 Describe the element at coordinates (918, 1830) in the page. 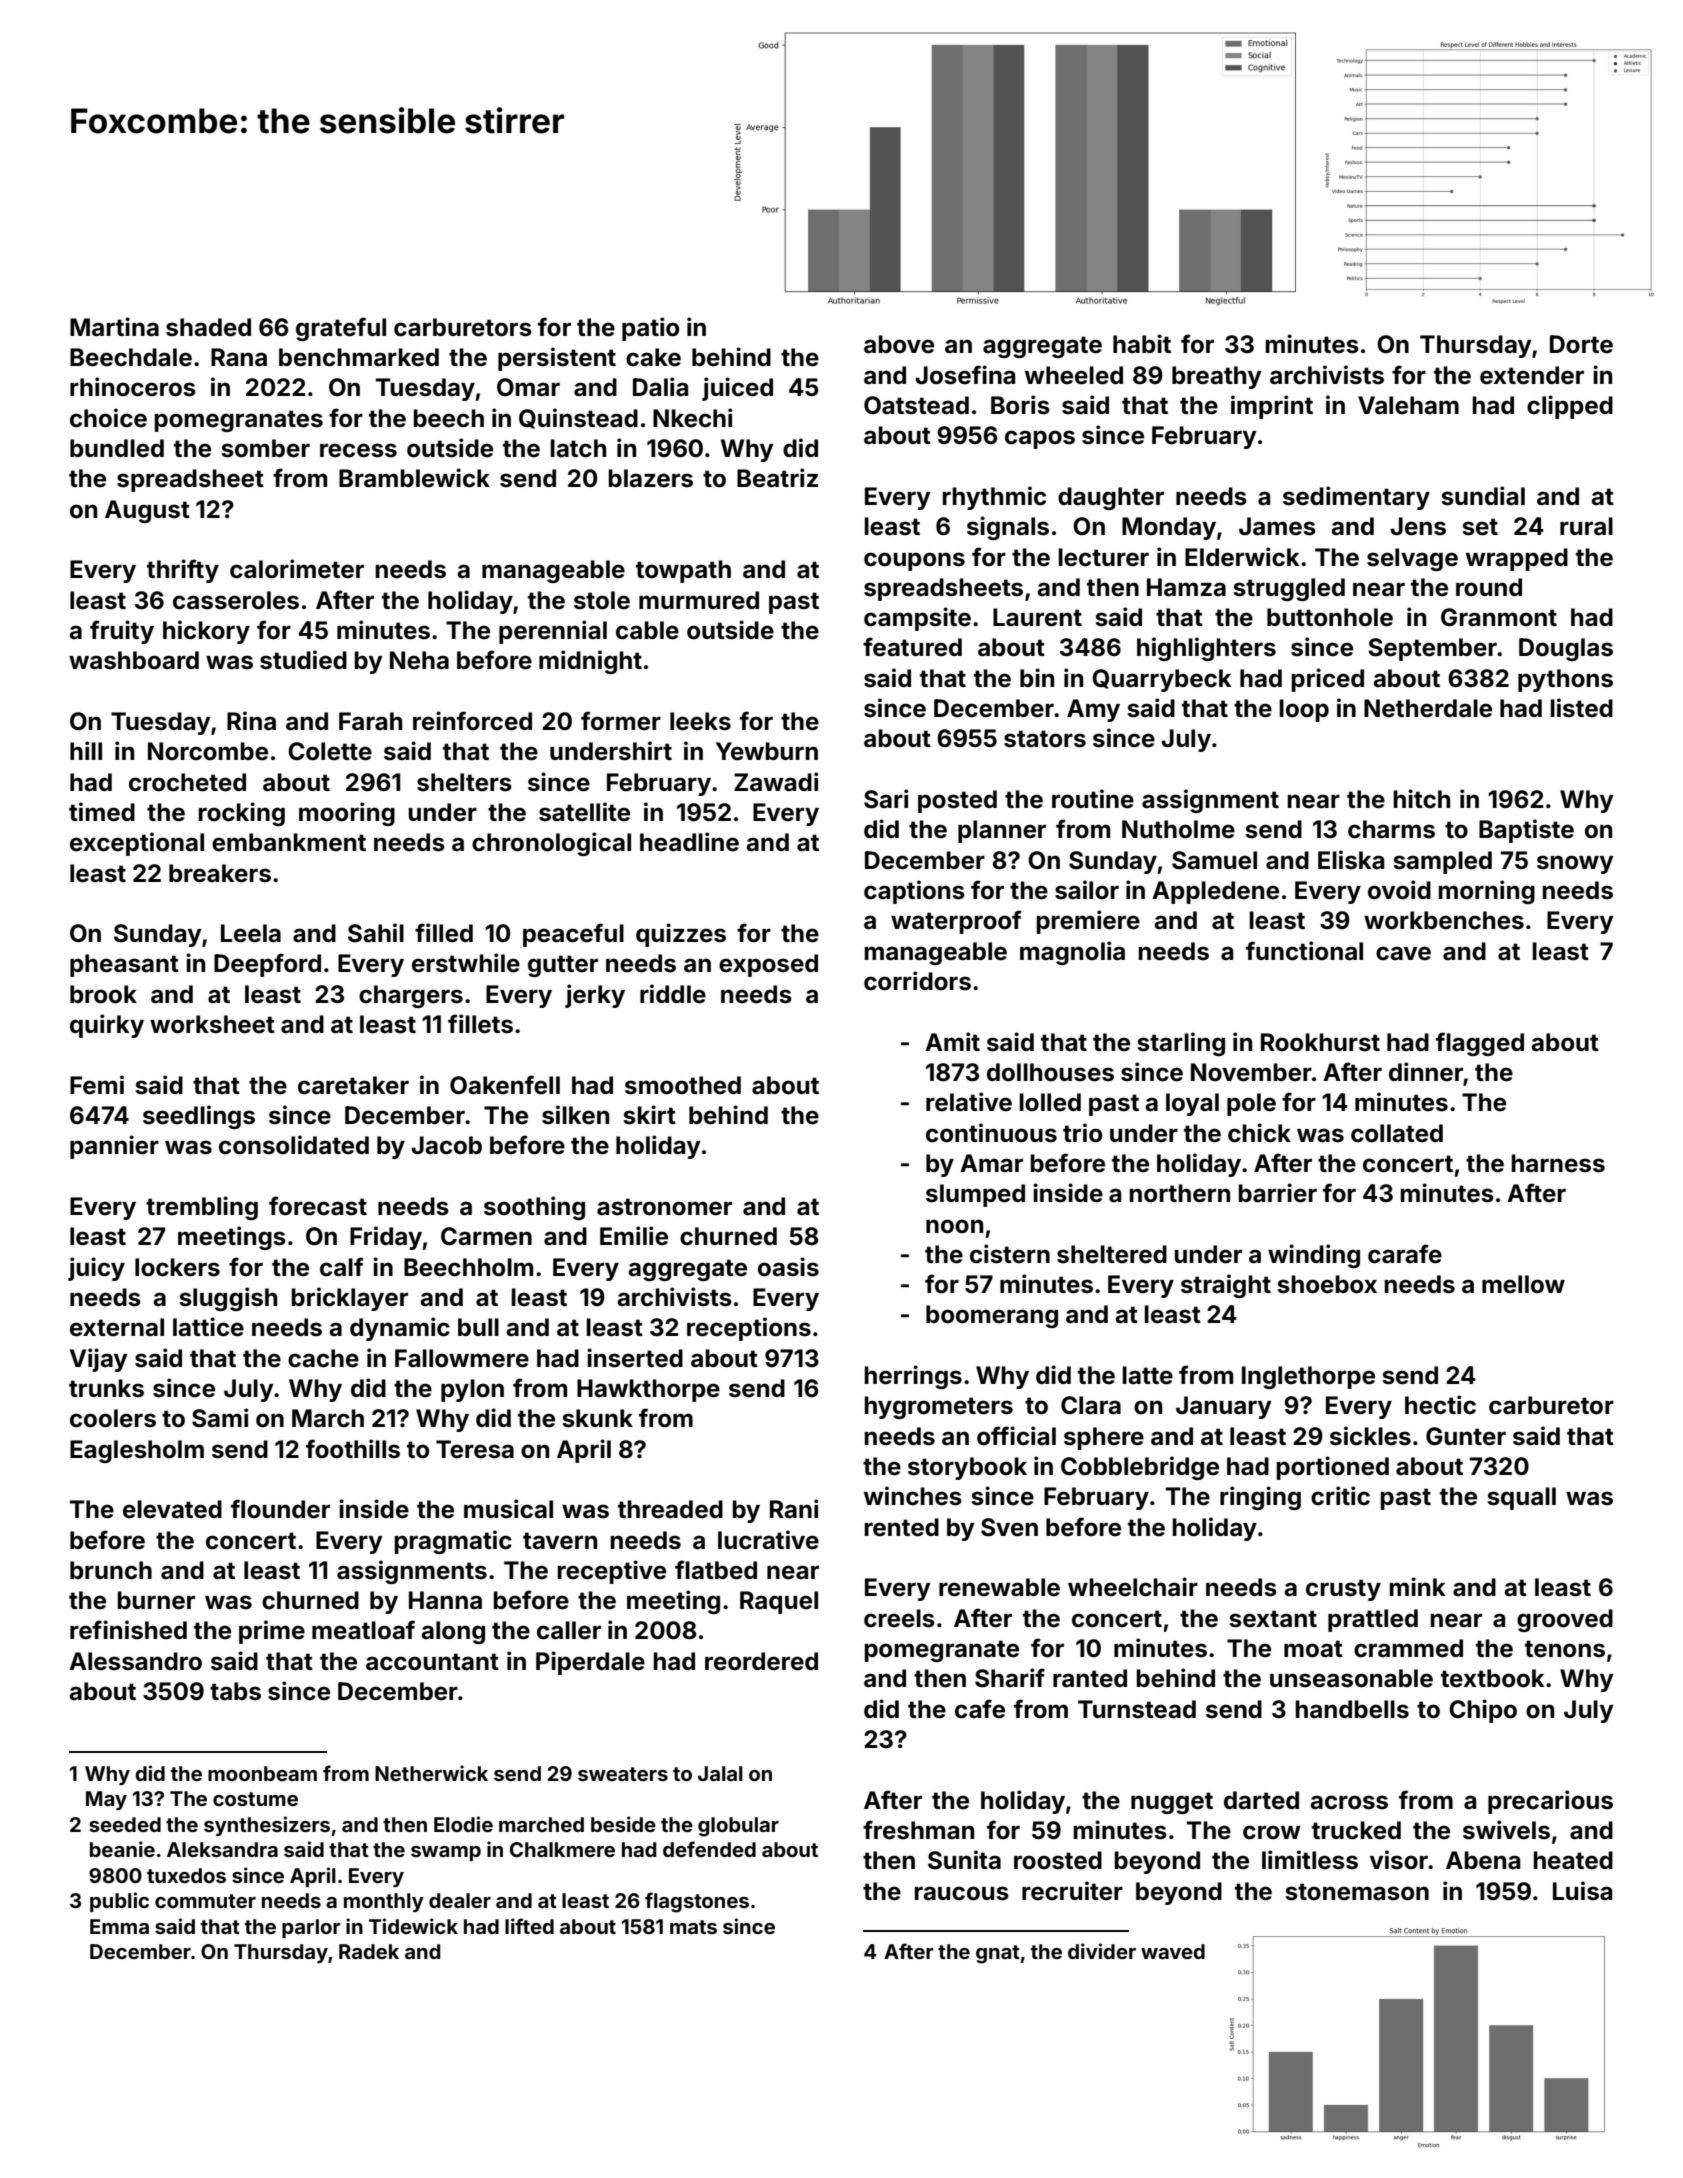

I see `freshman` at that location.
